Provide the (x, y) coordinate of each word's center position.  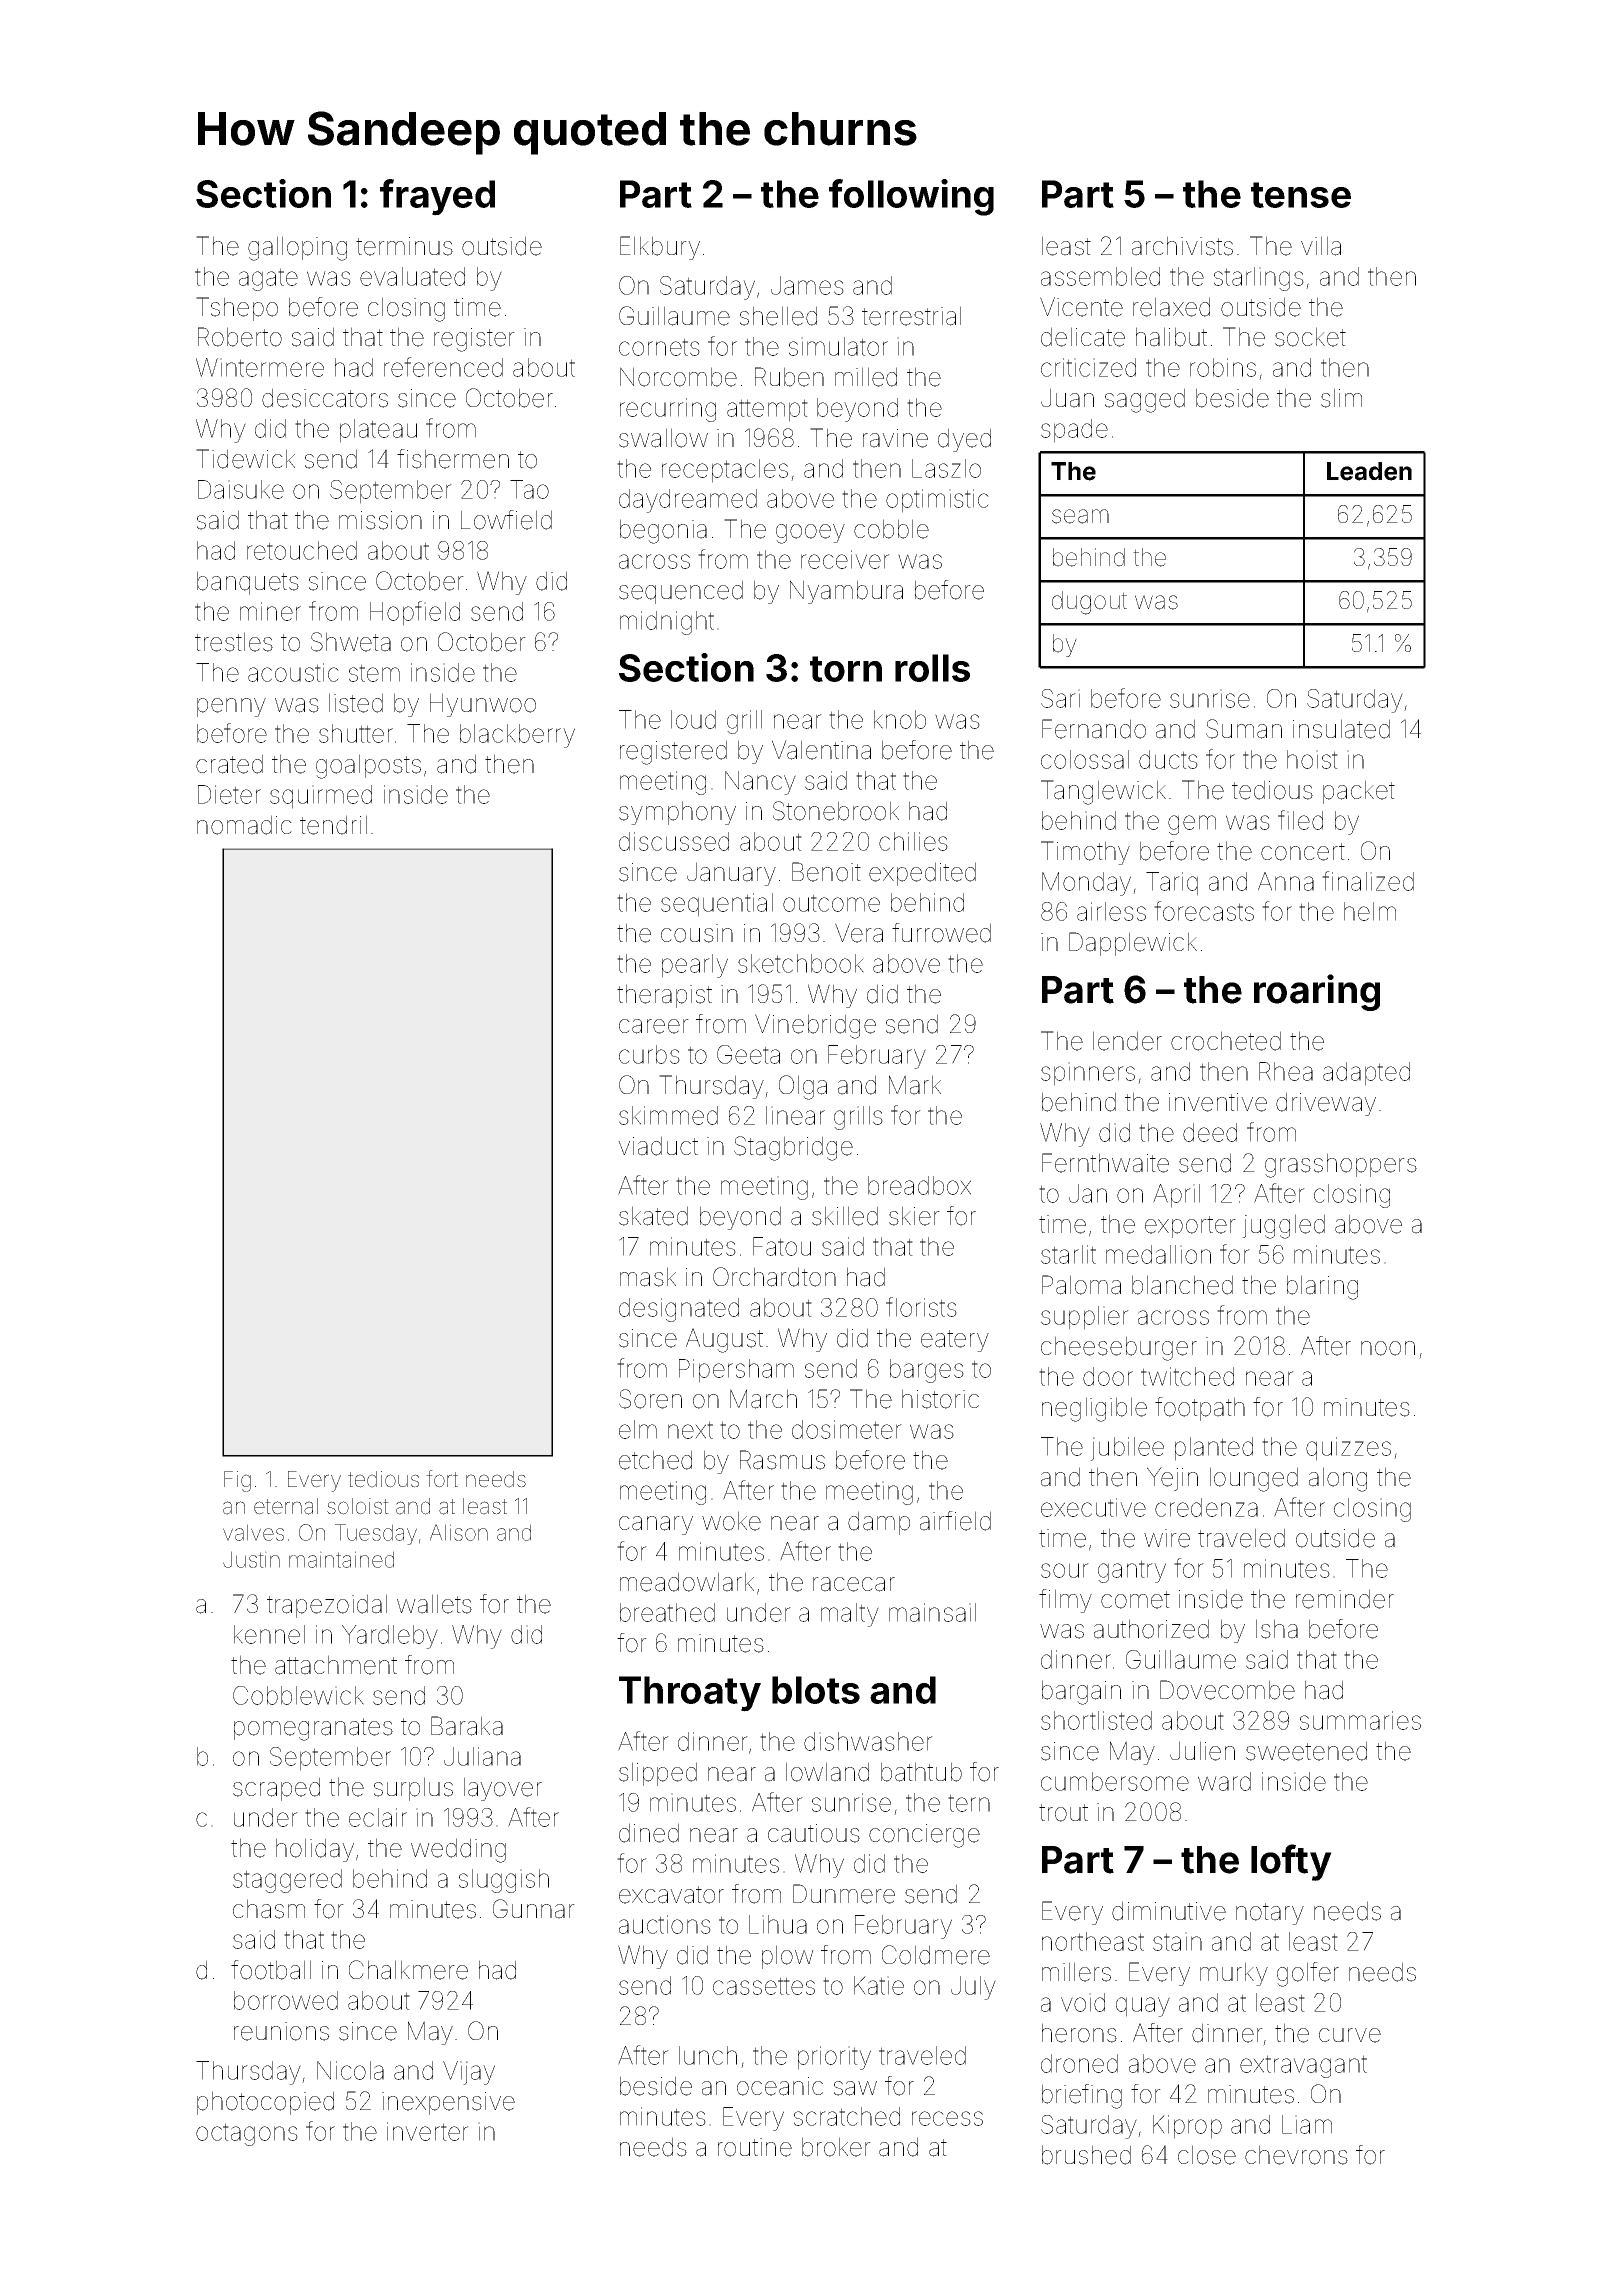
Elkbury (660, 248)
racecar (854, 1584)
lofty (1291, 1862)
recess (947, 2118)
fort (442, 1479)
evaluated (412, 276)
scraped (276, 1789)
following (911, 197)
